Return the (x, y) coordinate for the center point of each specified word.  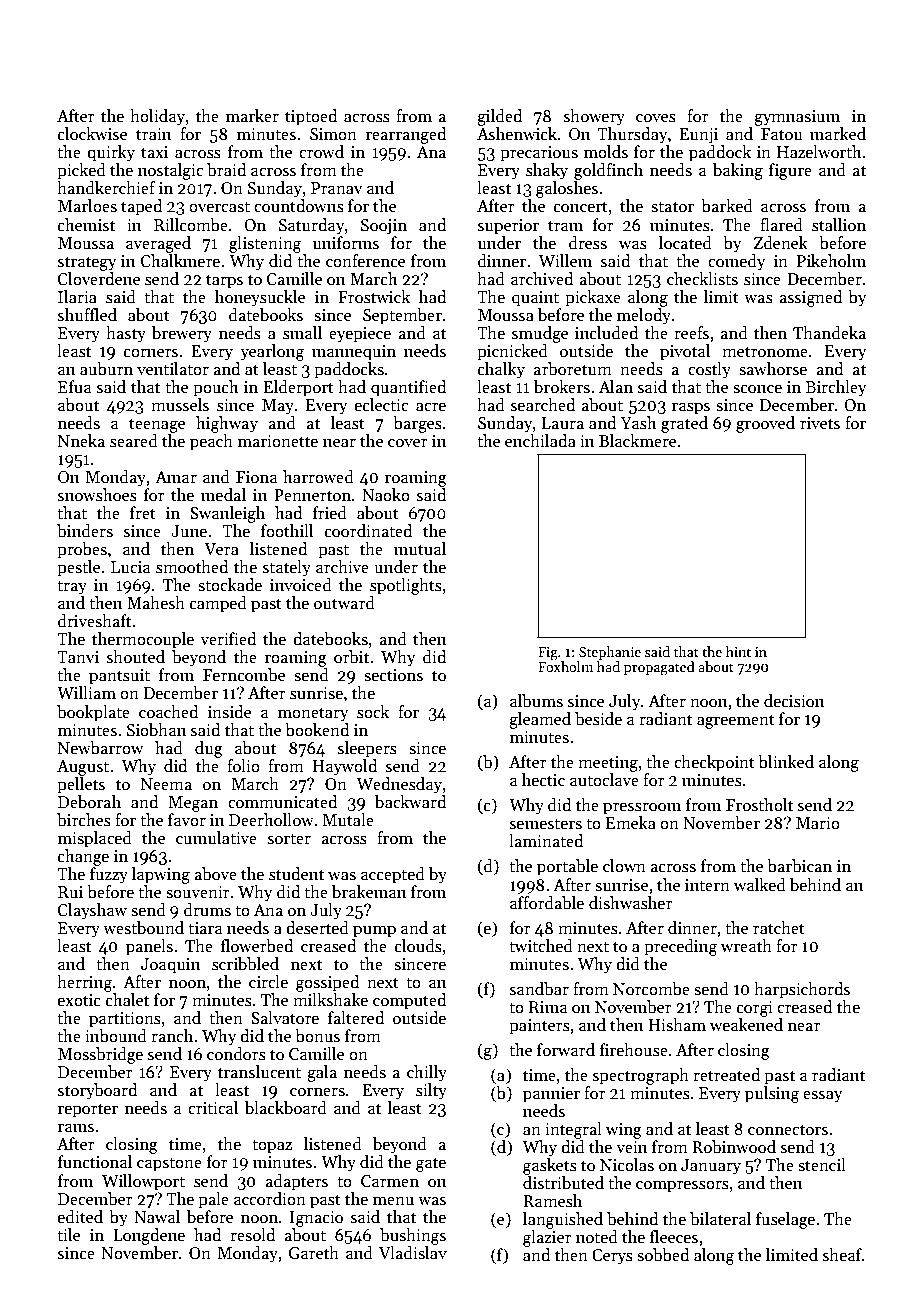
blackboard (286, 1108)
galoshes (567, 189)
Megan (193, 804)
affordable (547, 903)
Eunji (698, 136)
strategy (87, 263)
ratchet (779, 928)
